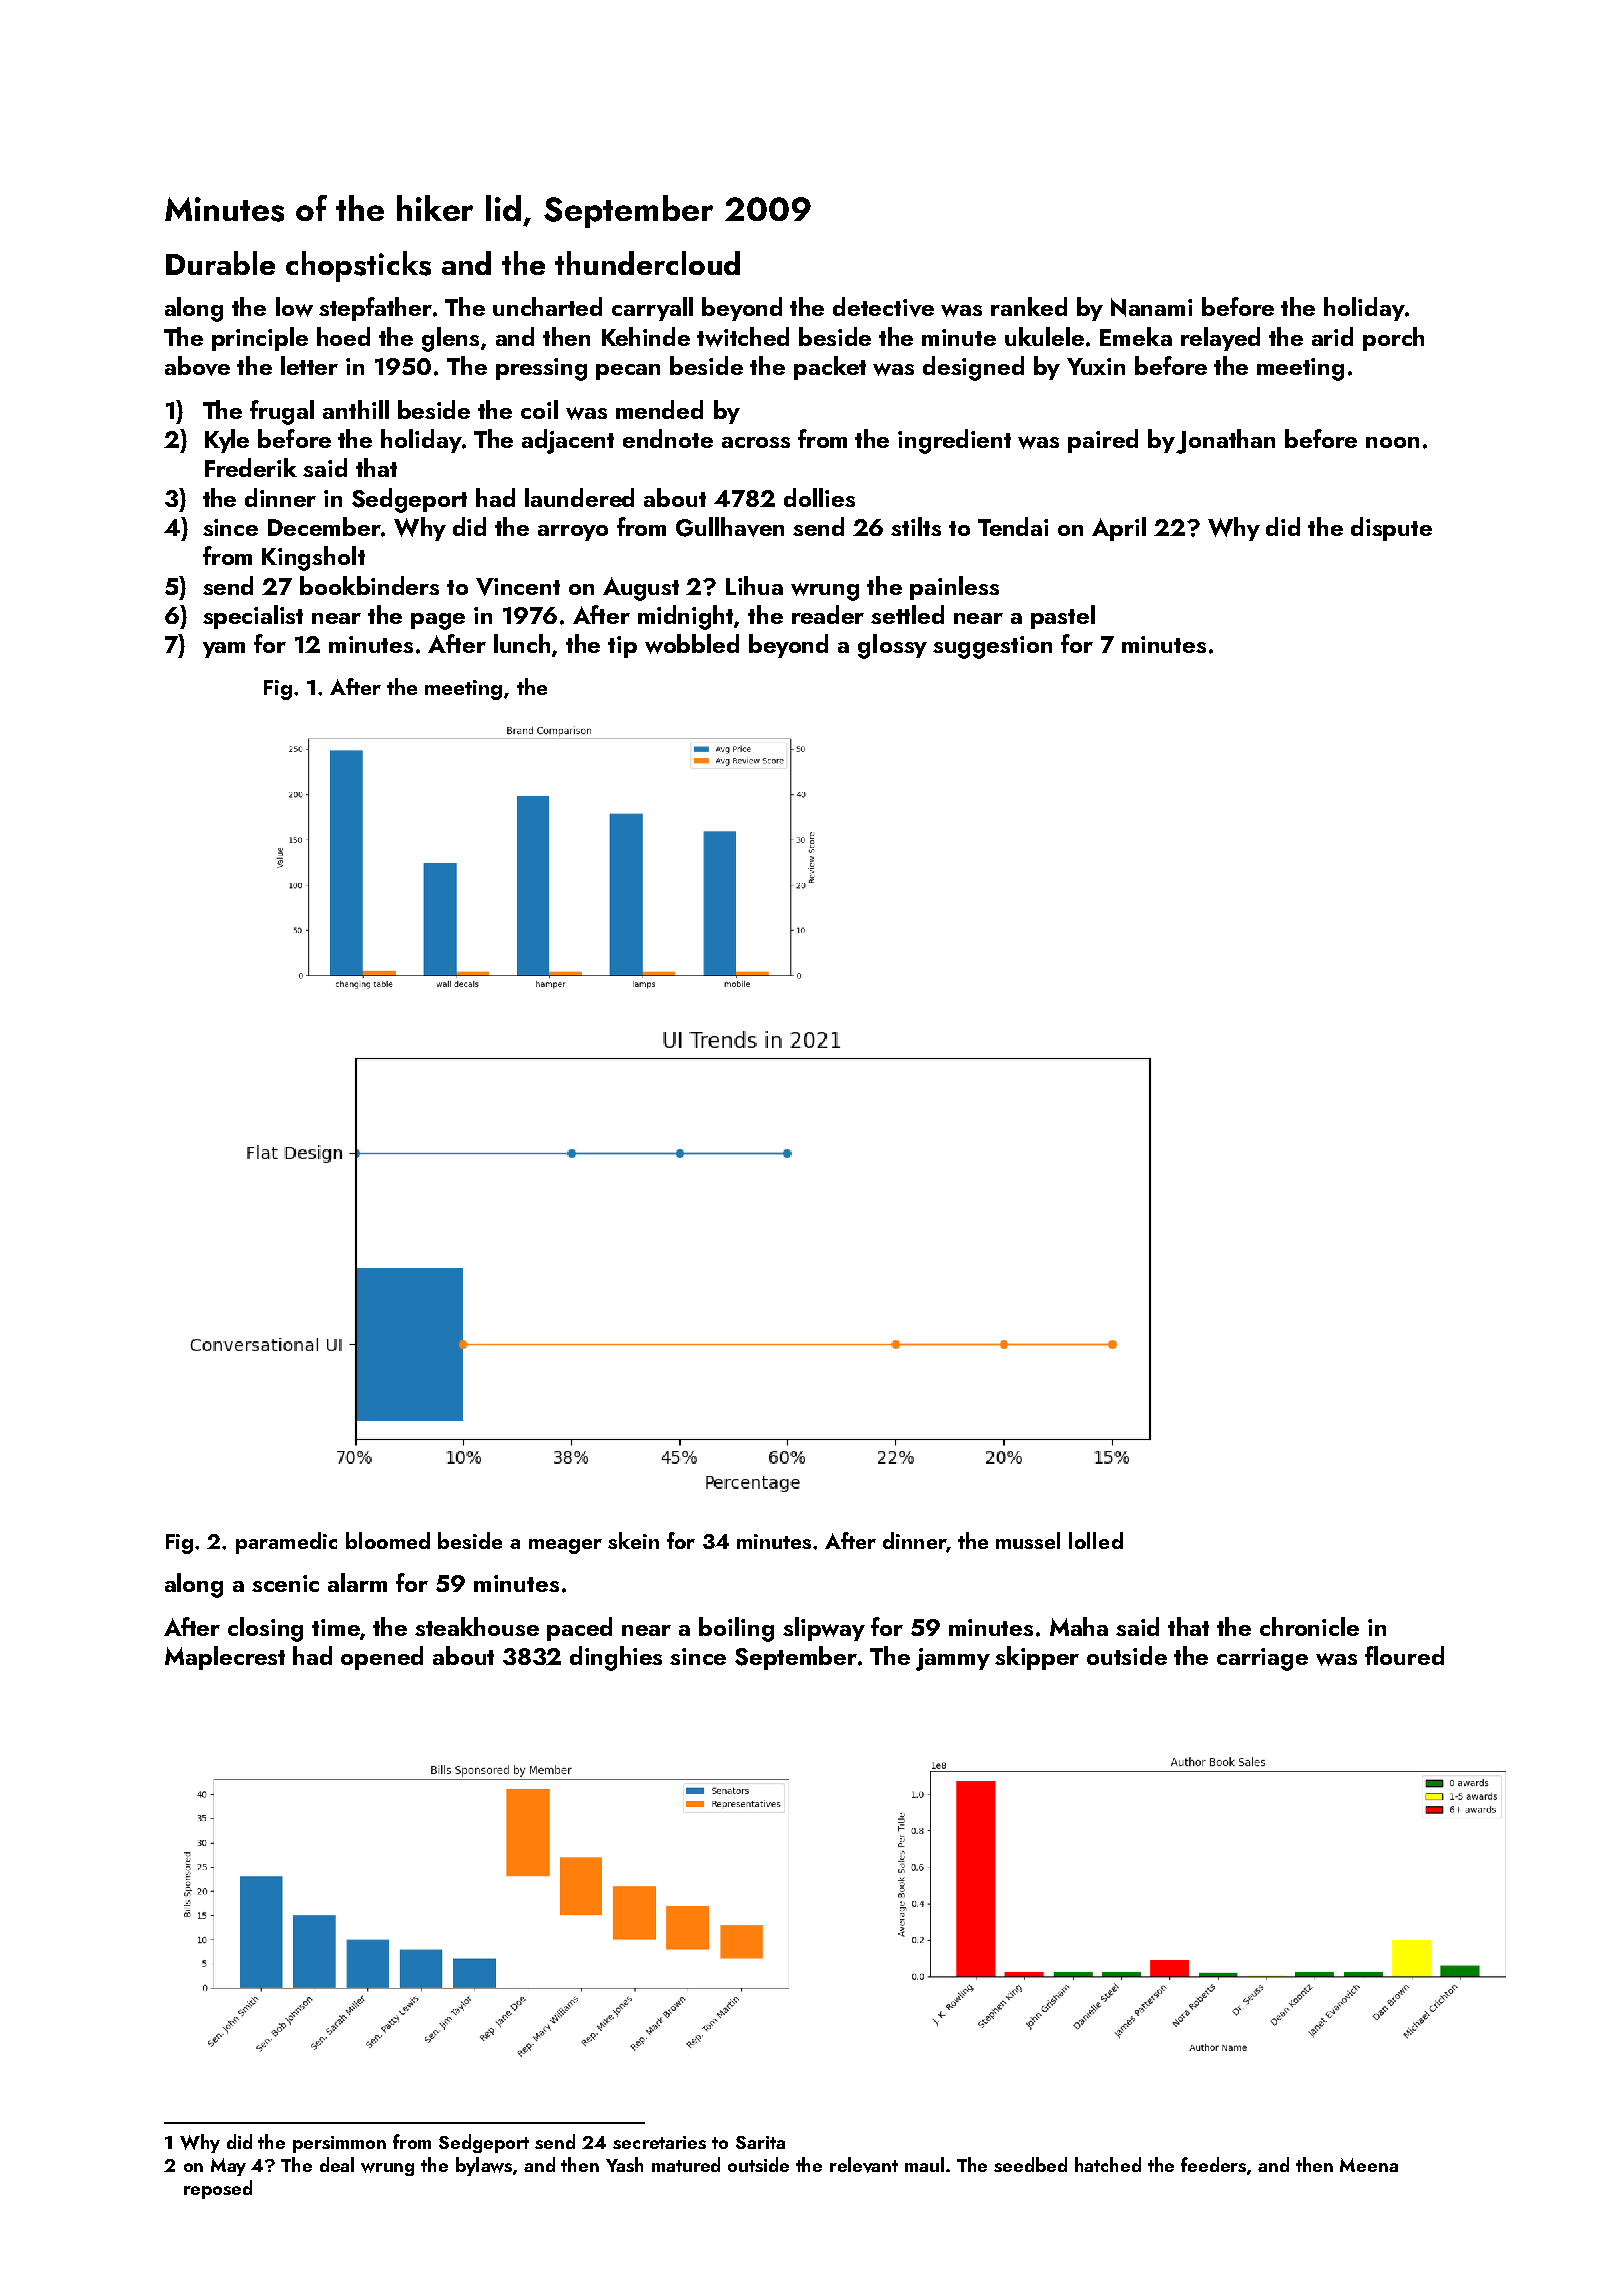 Image resolution: width=1620 pixels, height=2292 pixels. Describe the element at coordinates (218, 2189) in the screenshot. I see `reposed` at that location.
